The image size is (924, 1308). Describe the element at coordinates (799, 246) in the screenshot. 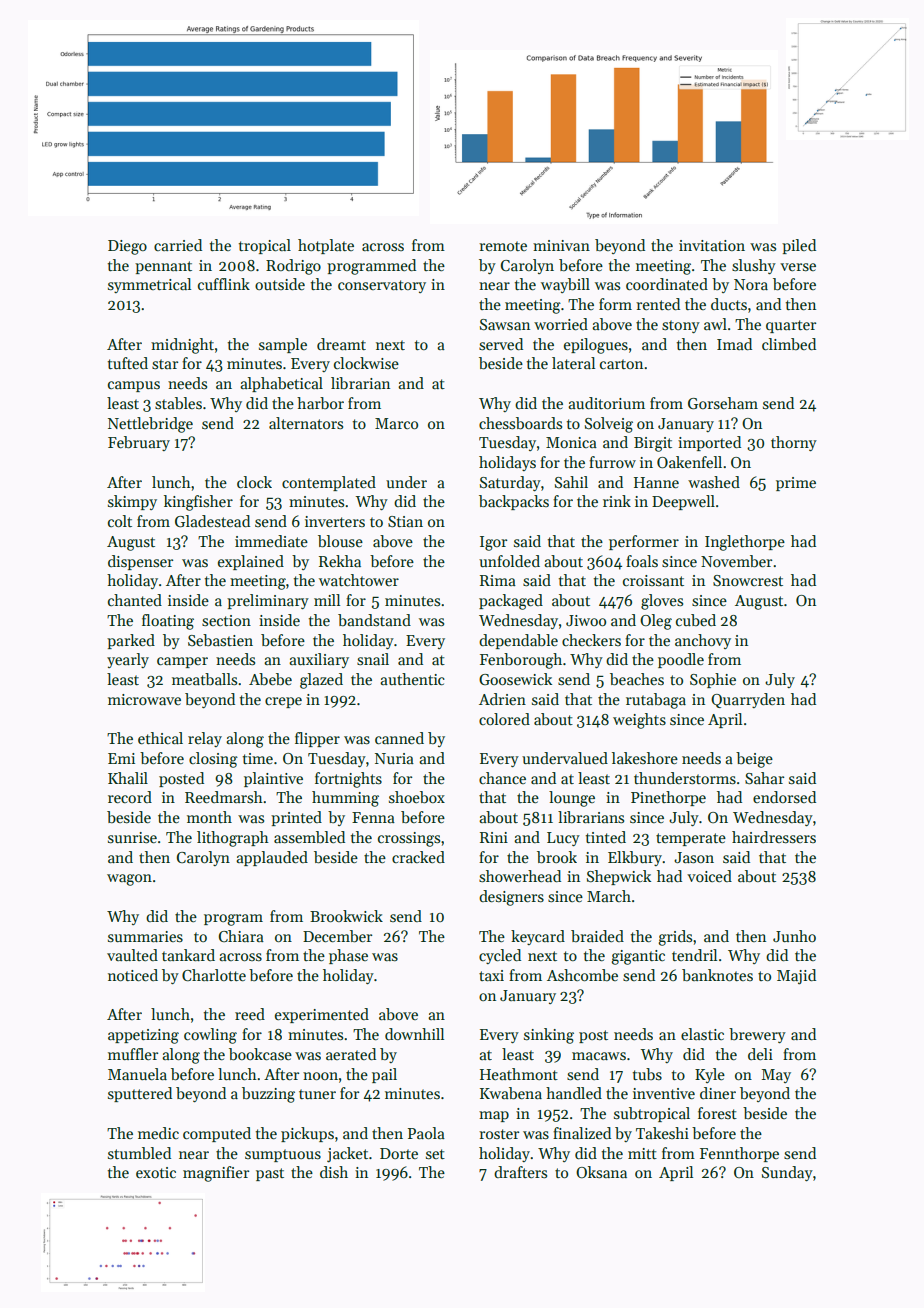

I see `piled` at that location.
